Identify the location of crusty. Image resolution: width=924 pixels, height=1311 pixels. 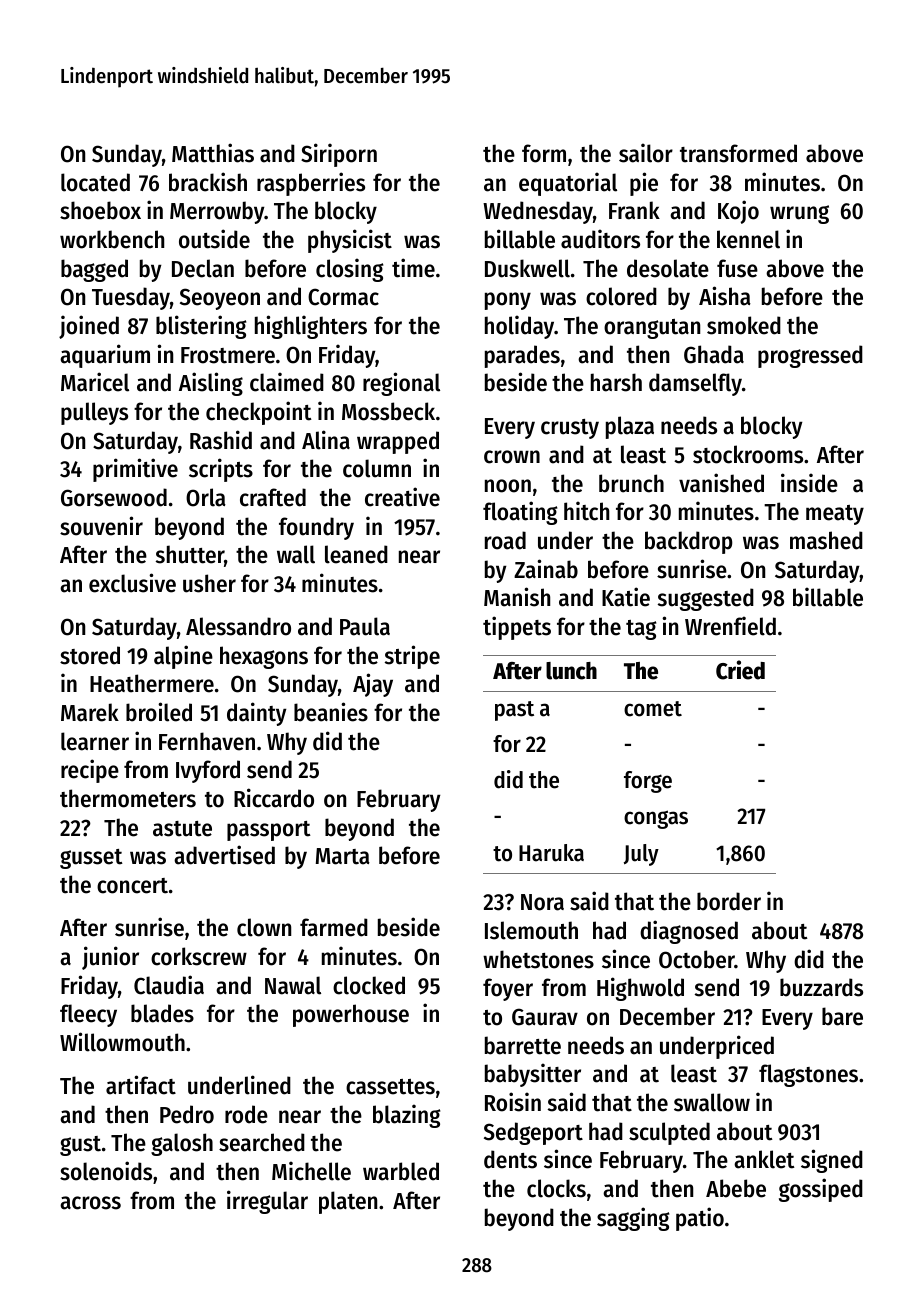
(570, 429).
